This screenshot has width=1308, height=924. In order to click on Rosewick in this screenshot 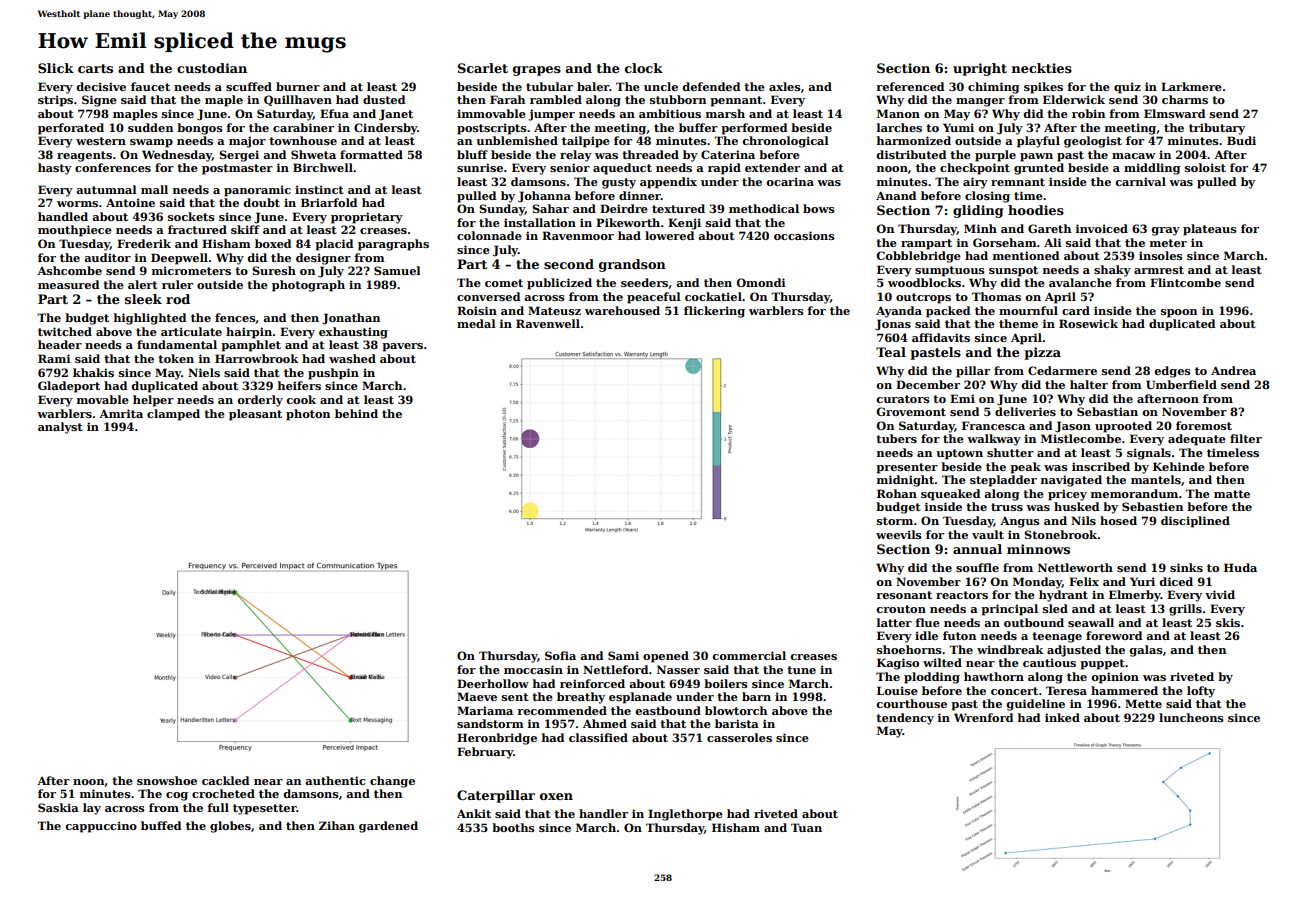, I will do `click(1088, 323)`.
